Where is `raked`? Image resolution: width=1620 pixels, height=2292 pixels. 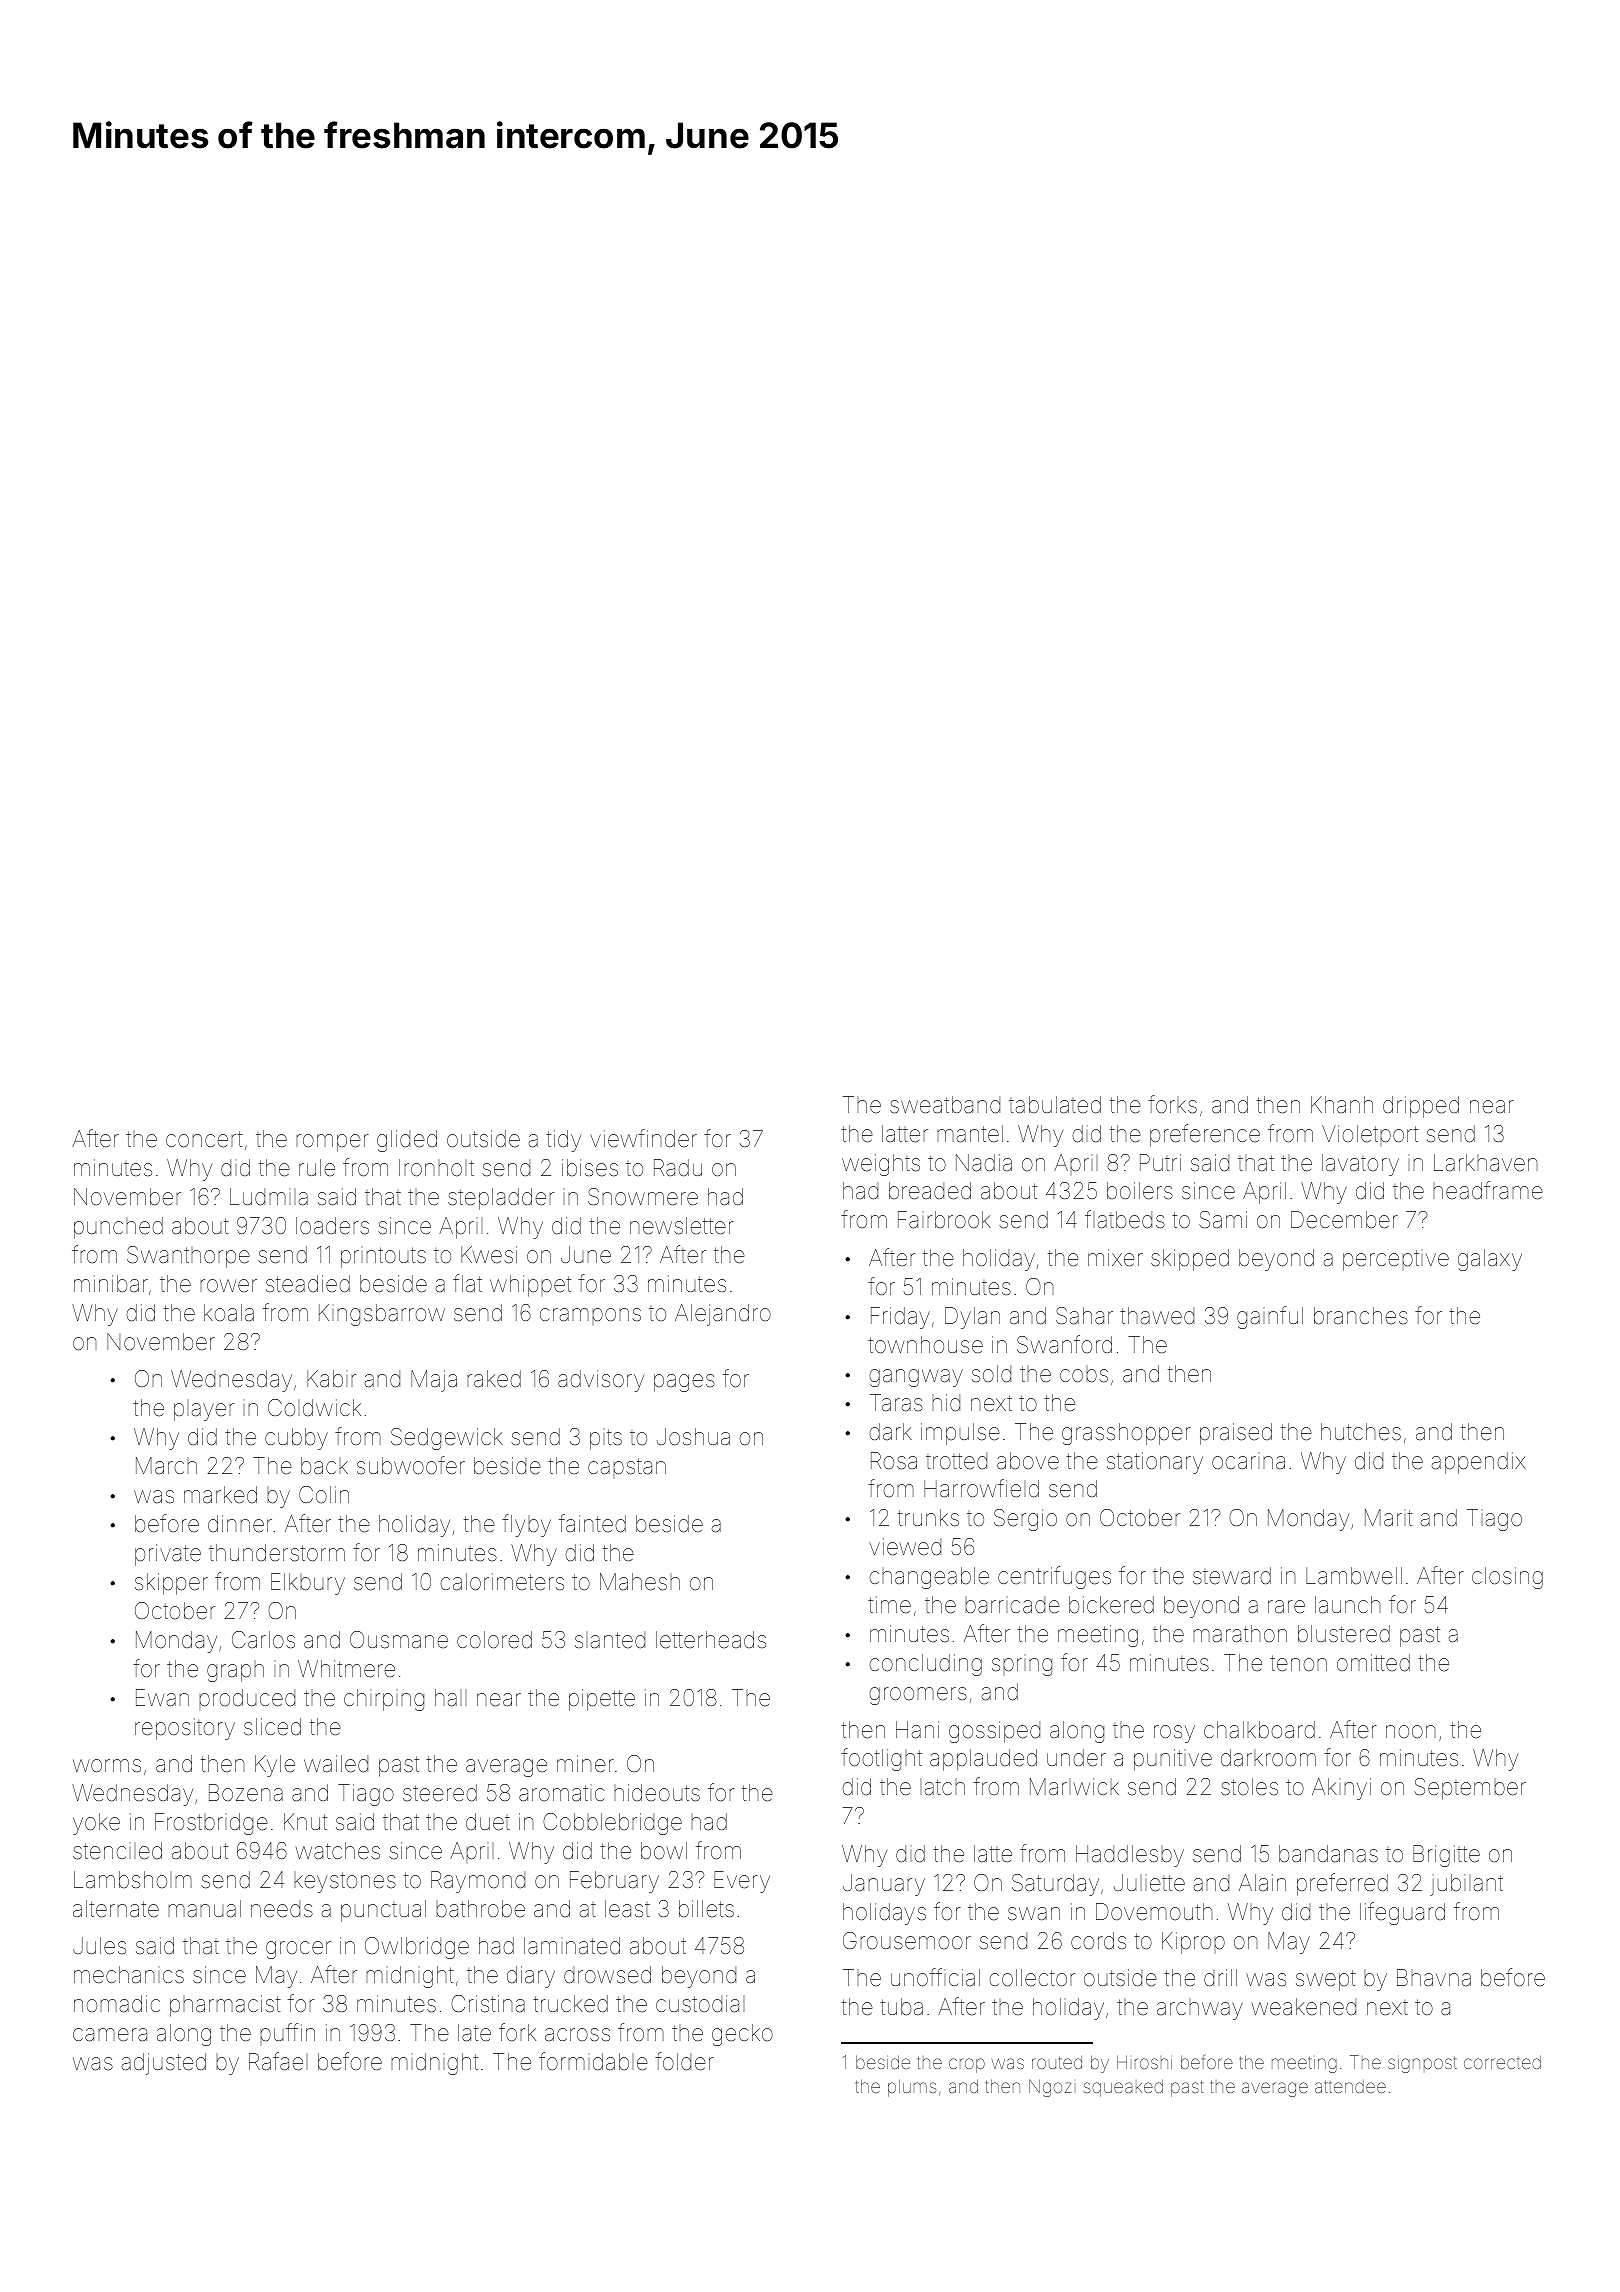
raked is located at coordinates (494, 1379).
